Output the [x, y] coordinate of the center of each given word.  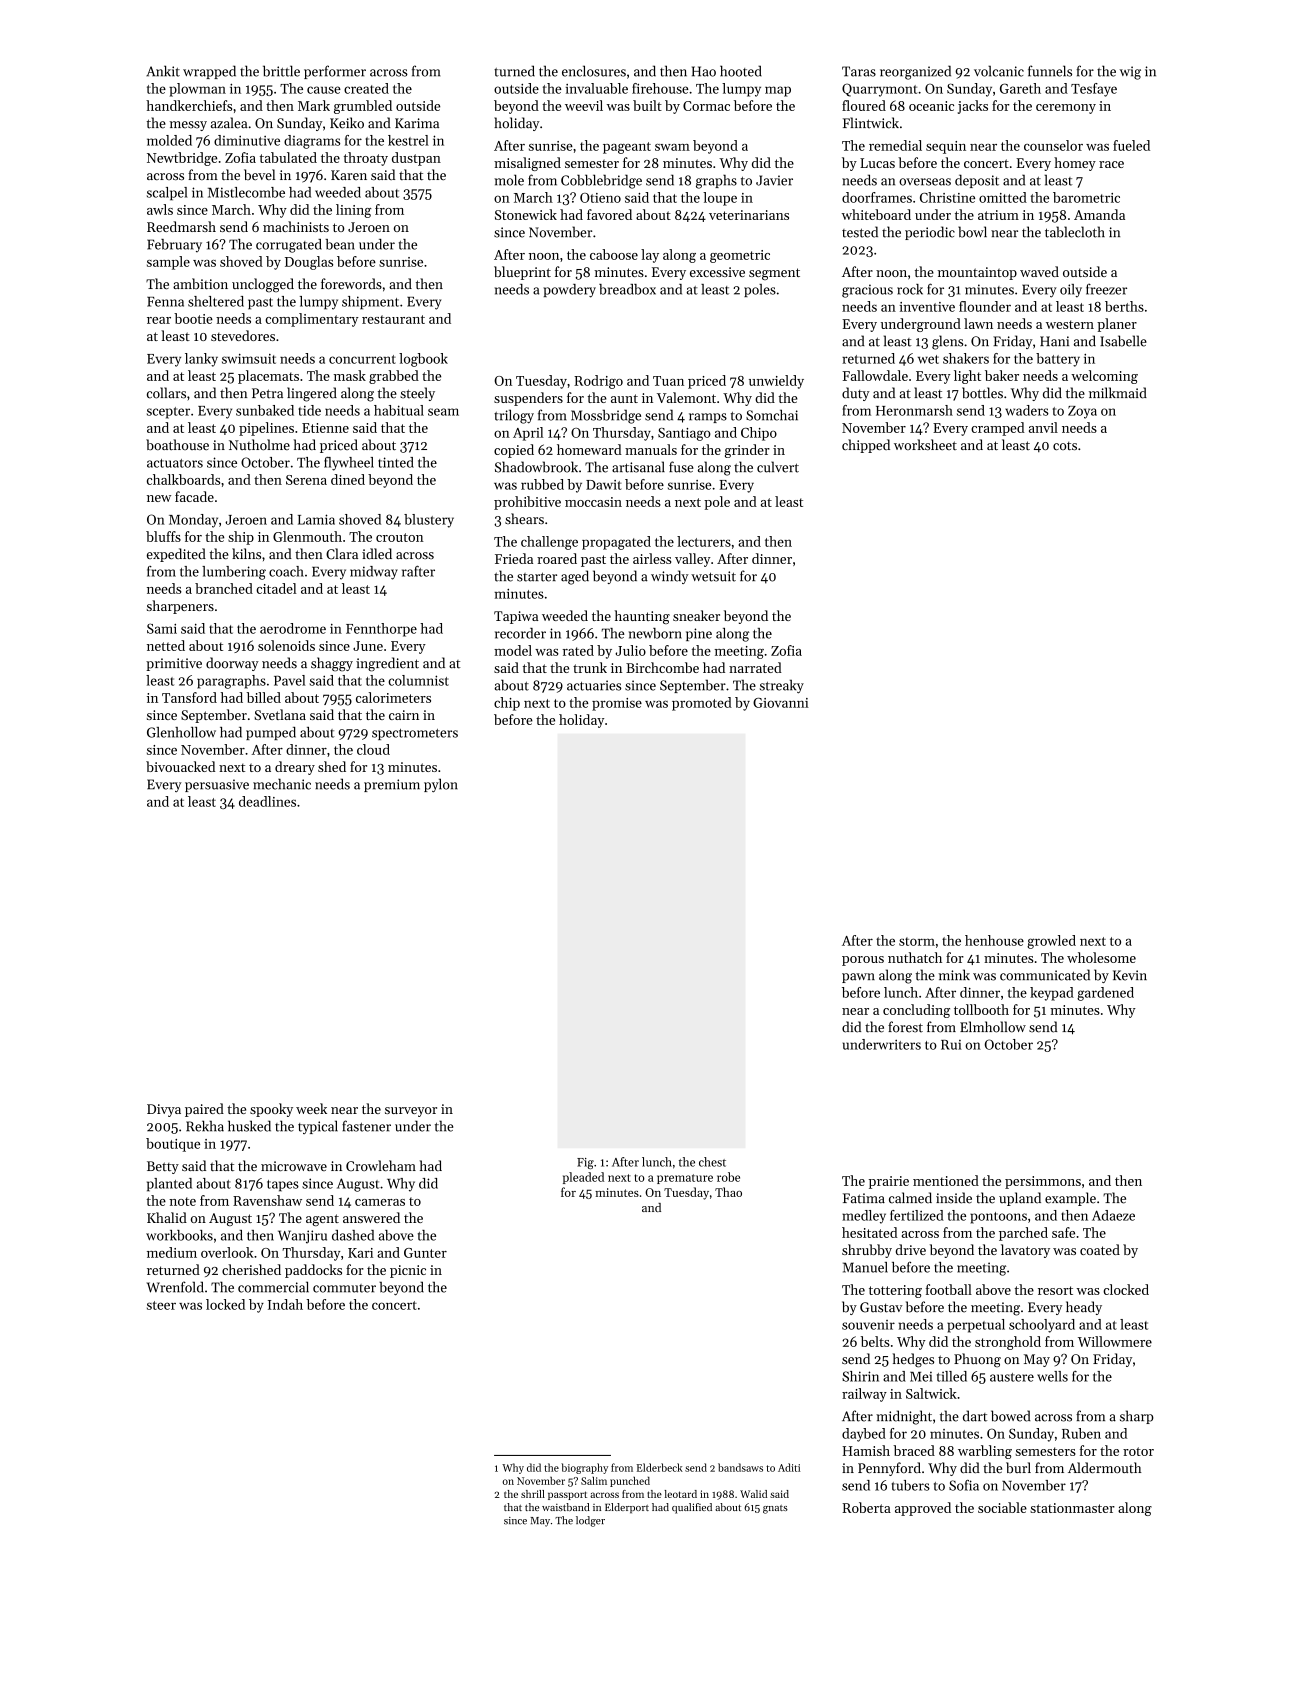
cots [1065, 446]
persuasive [217, 785]
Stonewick [526, 214]
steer [161, 1305]
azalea [229, 123]
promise [617, 704]
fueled [1131, 145]
